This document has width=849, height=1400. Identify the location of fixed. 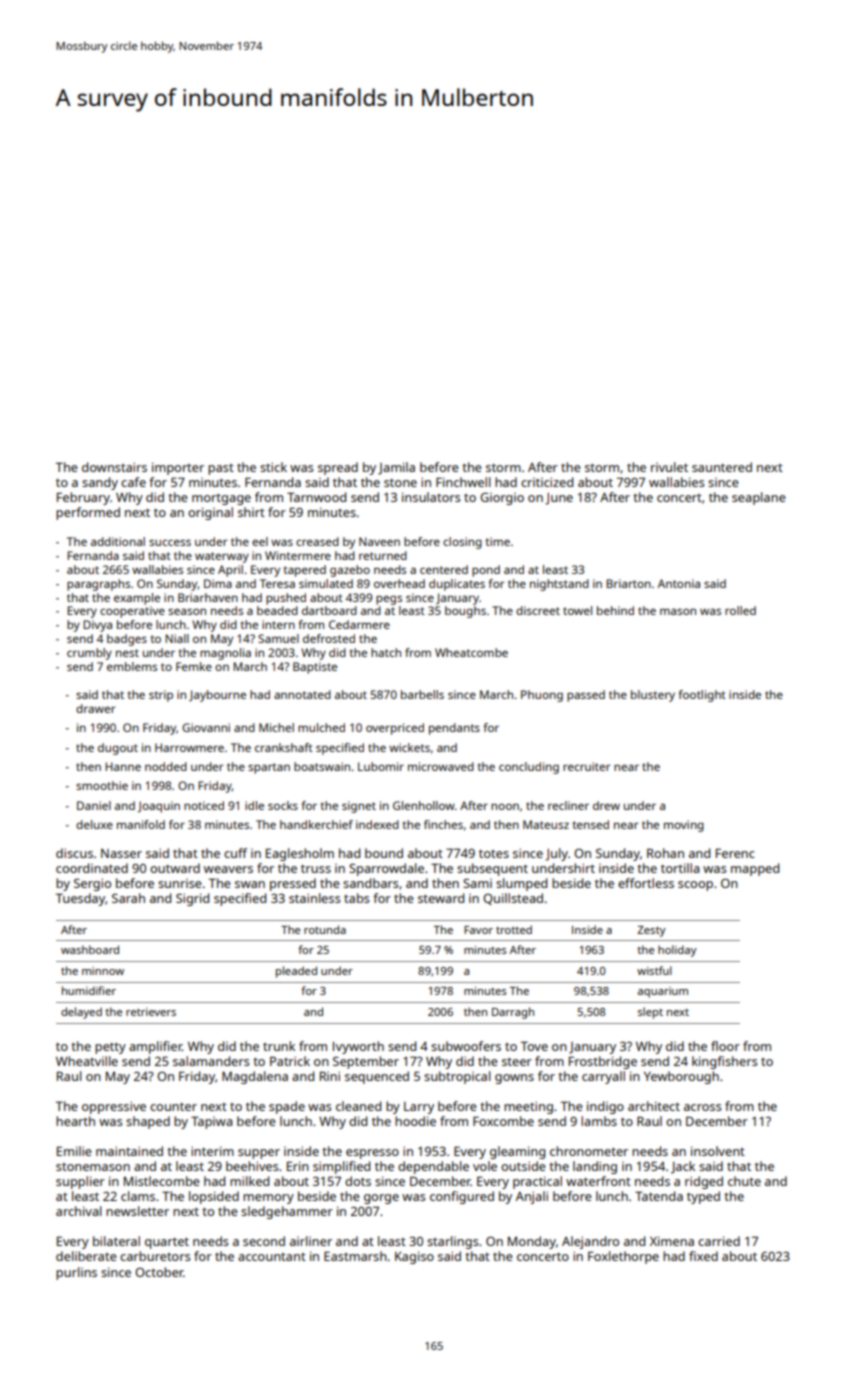
(703, 1256).
